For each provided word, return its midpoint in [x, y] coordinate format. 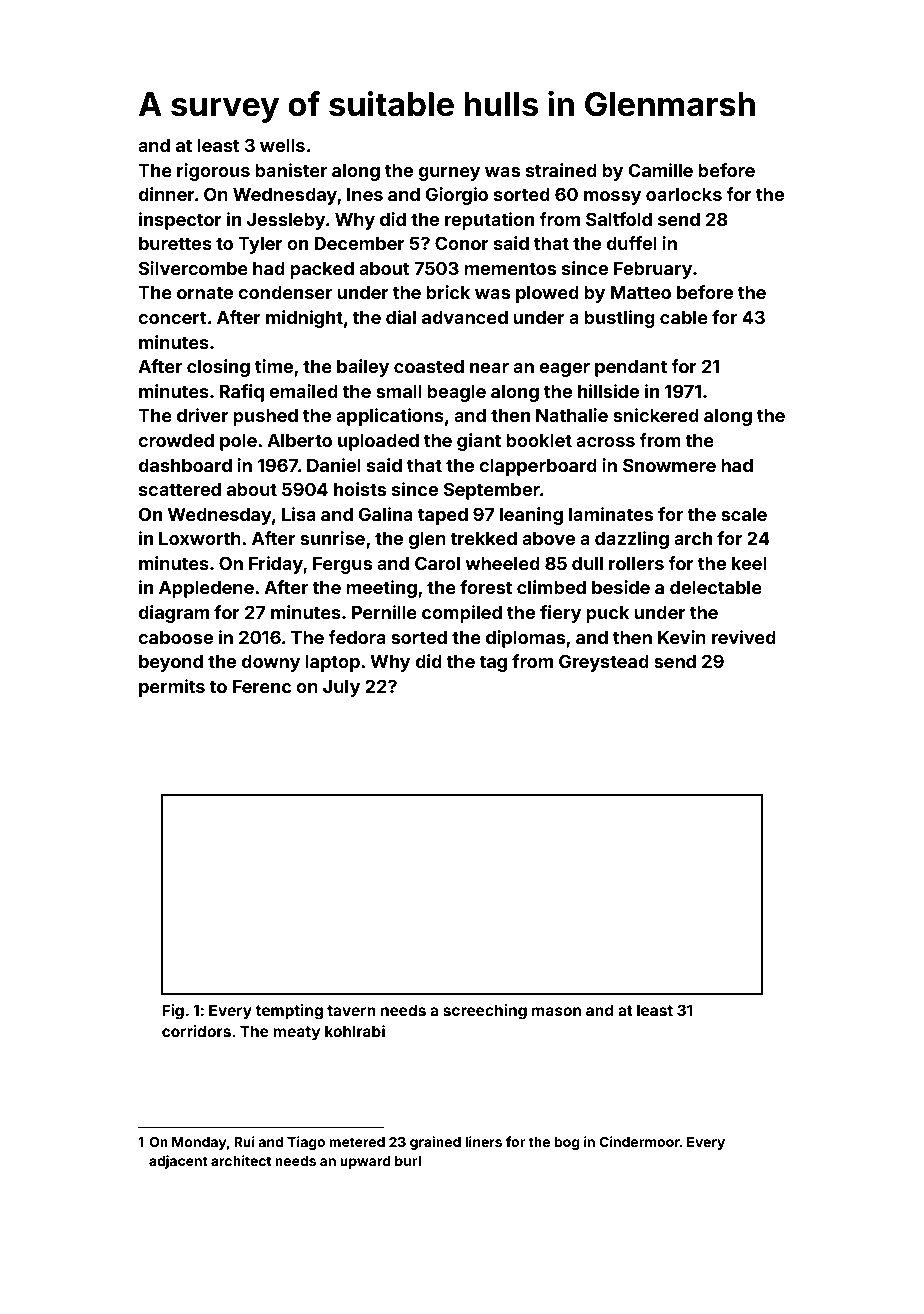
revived [744, 637]
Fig [173, 1012]
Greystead [604, 663]
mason [556, 1011]
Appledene [206, 589]
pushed [265, 417]
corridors [196, 1031]
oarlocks [684, 194]
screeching [485, 1012]
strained [561, 170]
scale [744, 514]
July [341, 688]
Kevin [682, 637]
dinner [166, 194]
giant [479, 442]
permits [172, 688]
